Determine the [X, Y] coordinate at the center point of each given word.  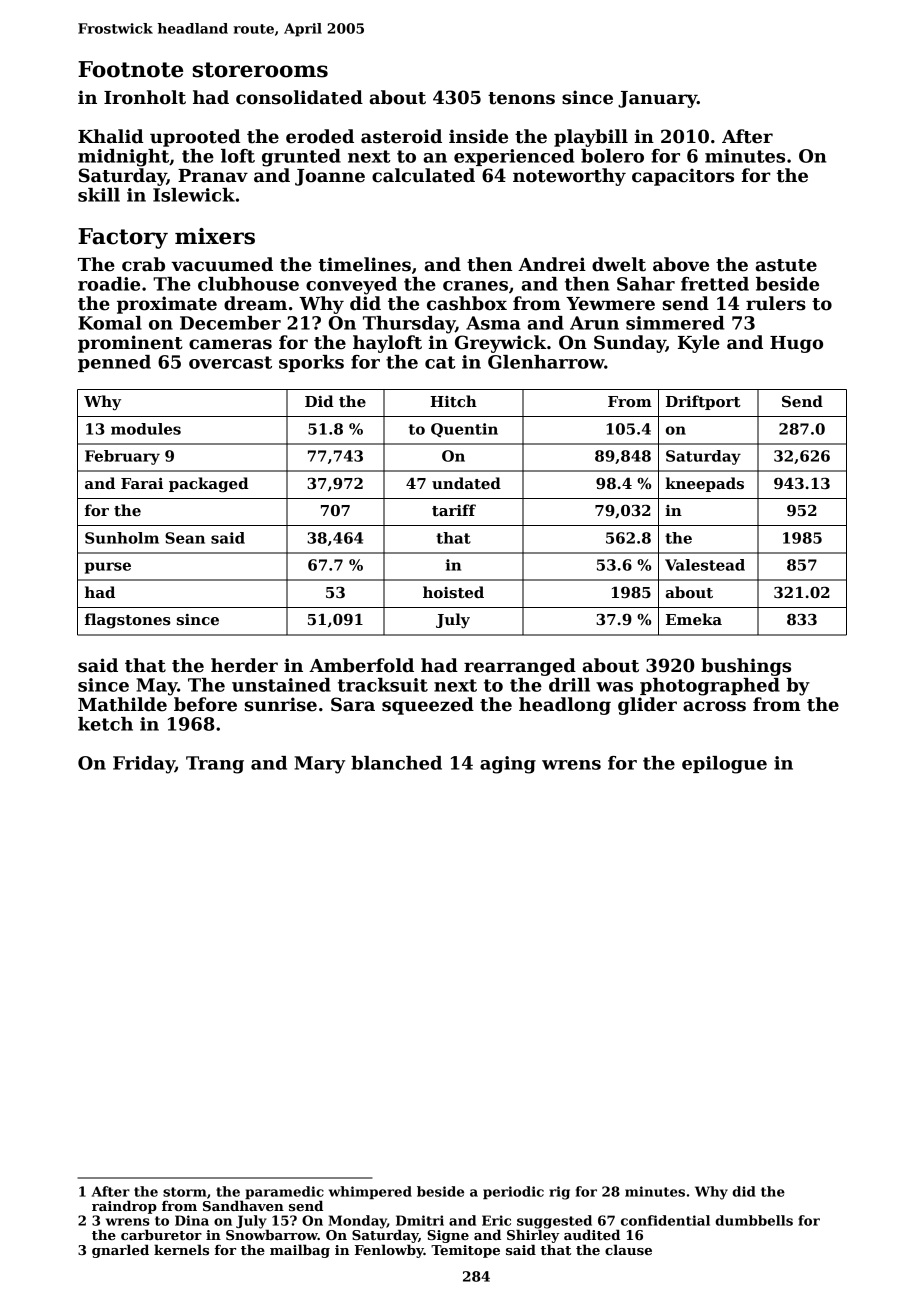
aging [508, 765]
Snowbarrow [272, 1234]
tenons [521, 98]
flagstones [128, 621]
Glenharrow [546, 362]
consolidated [299, 97]
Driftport [703, 402]
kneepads [704, 484]
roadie [109, 284]
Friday [144, 765]
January [657, 99]
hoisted [453, 592]
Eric [496, 1220]
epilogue [724, 765]
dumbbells [754, 1220]
